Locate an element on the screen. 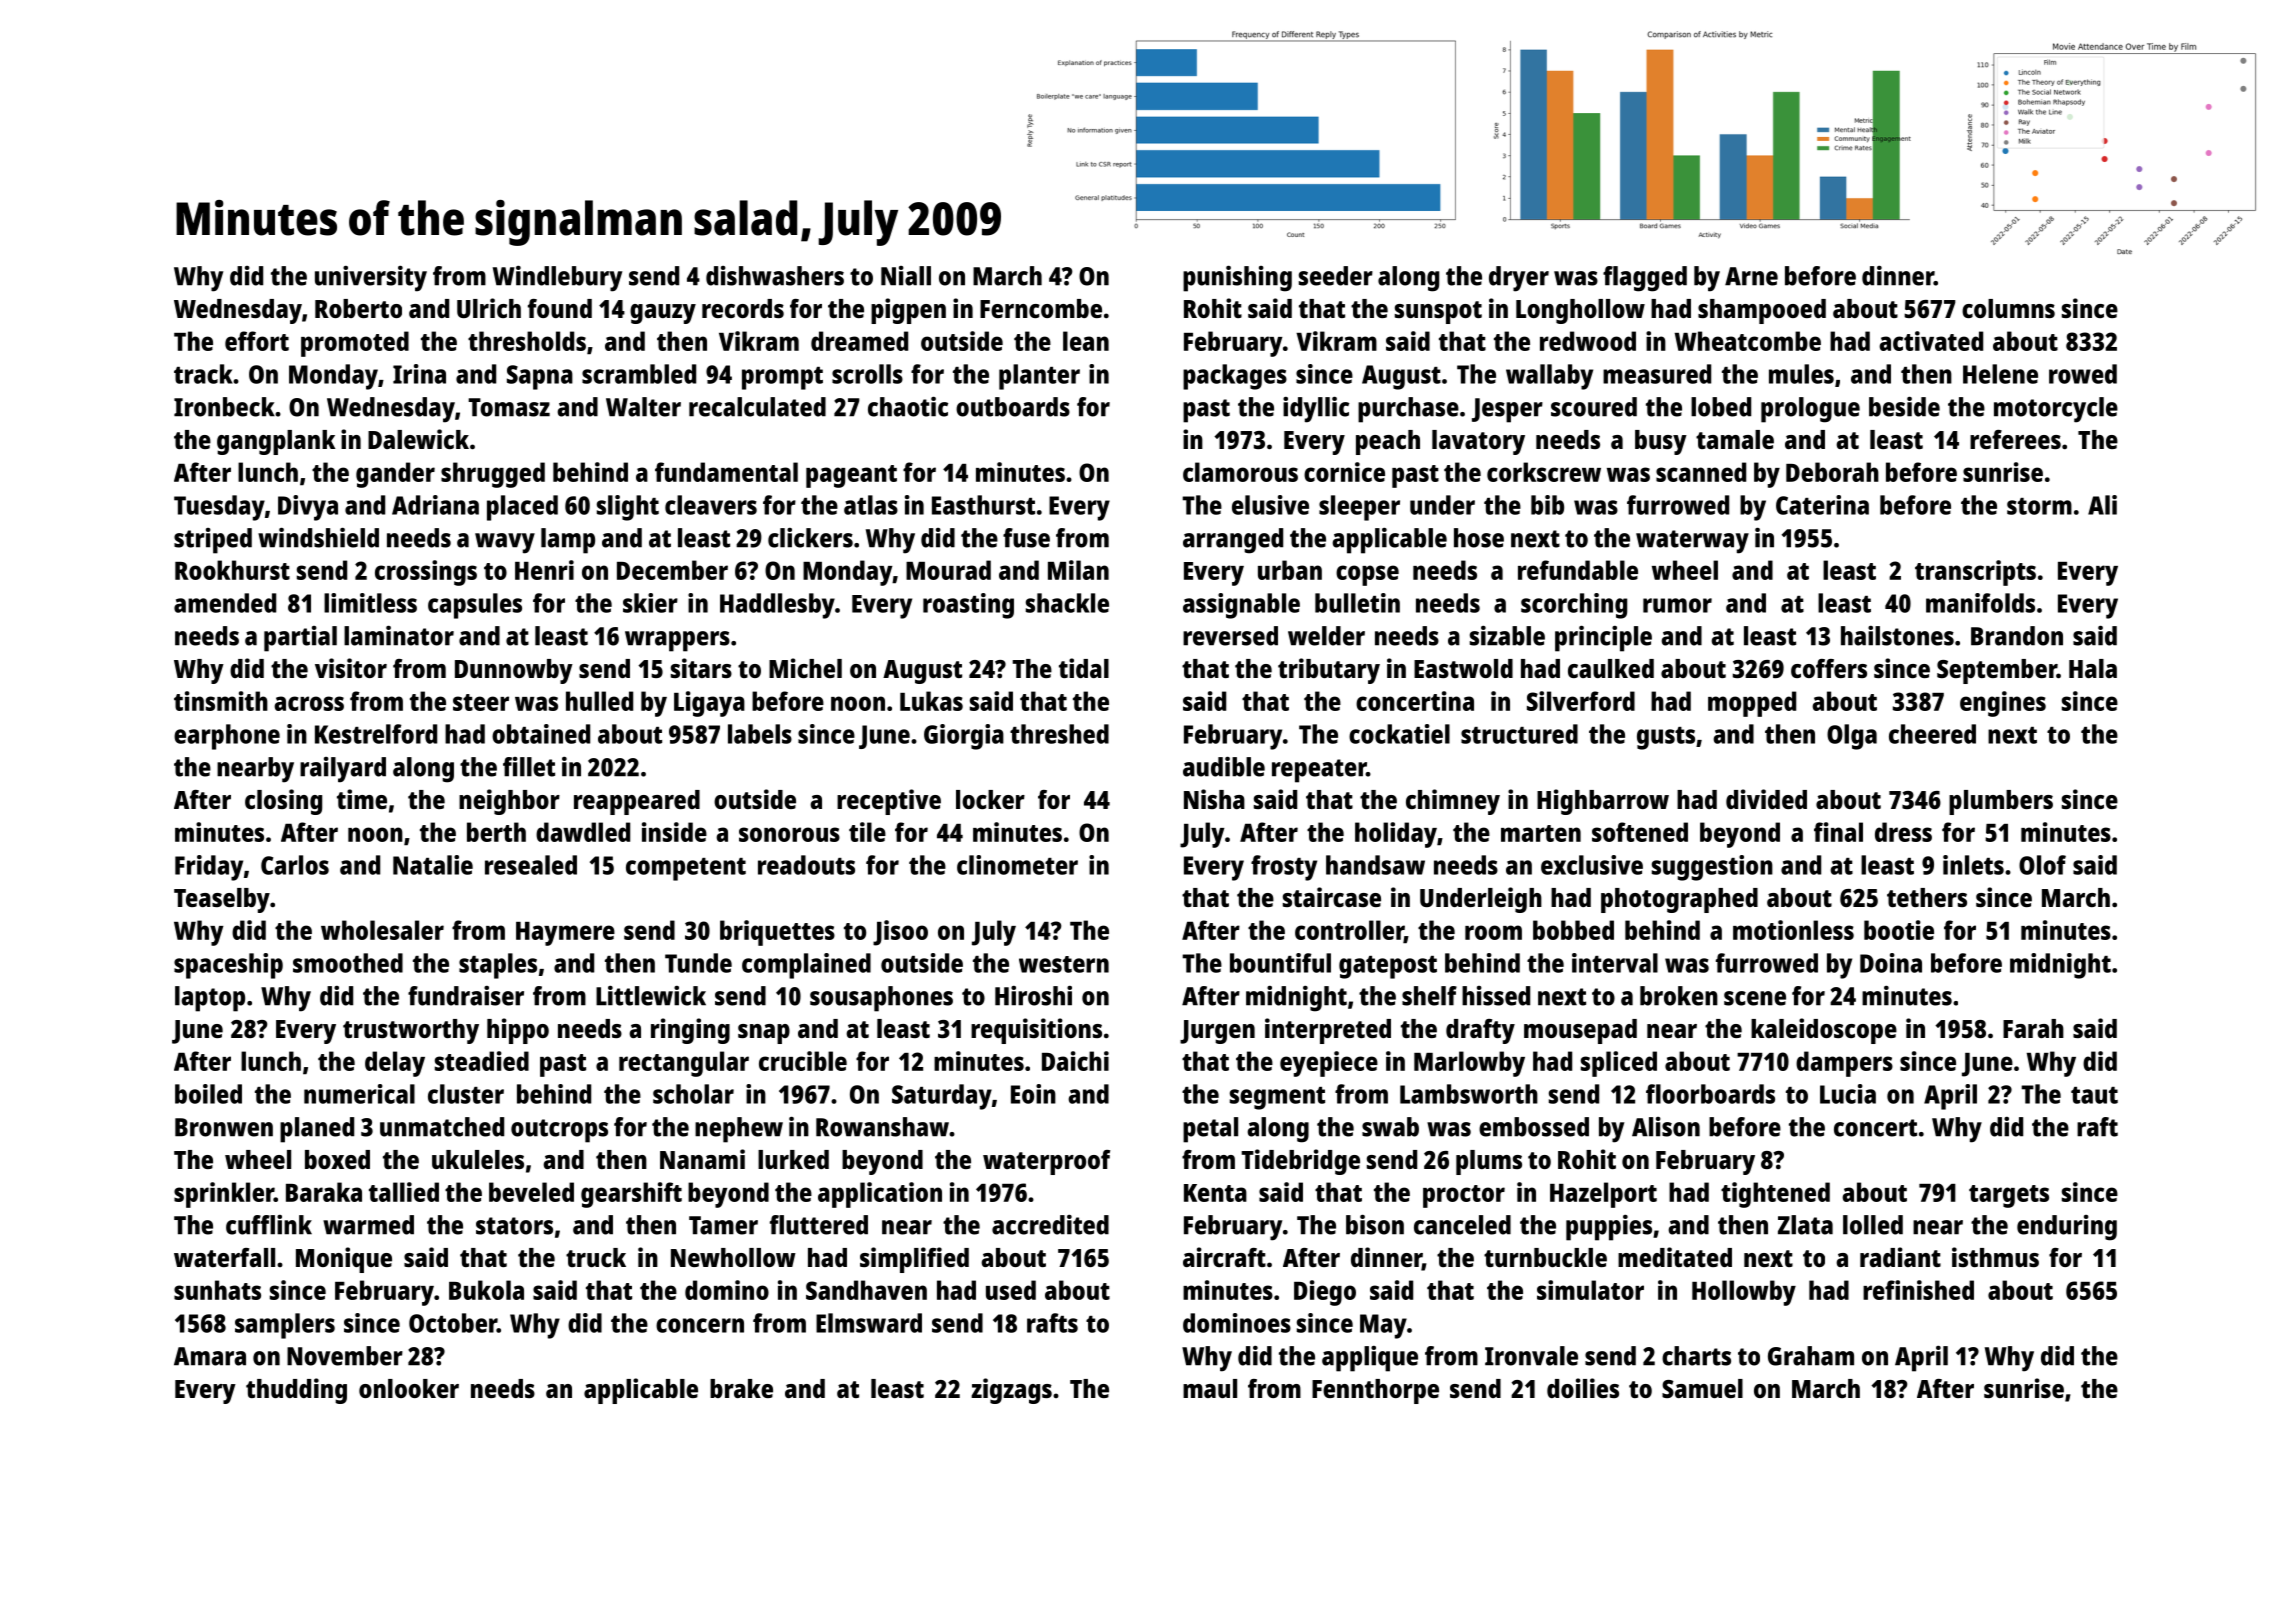  Samuel is located at coordinates (1702, 1388).
